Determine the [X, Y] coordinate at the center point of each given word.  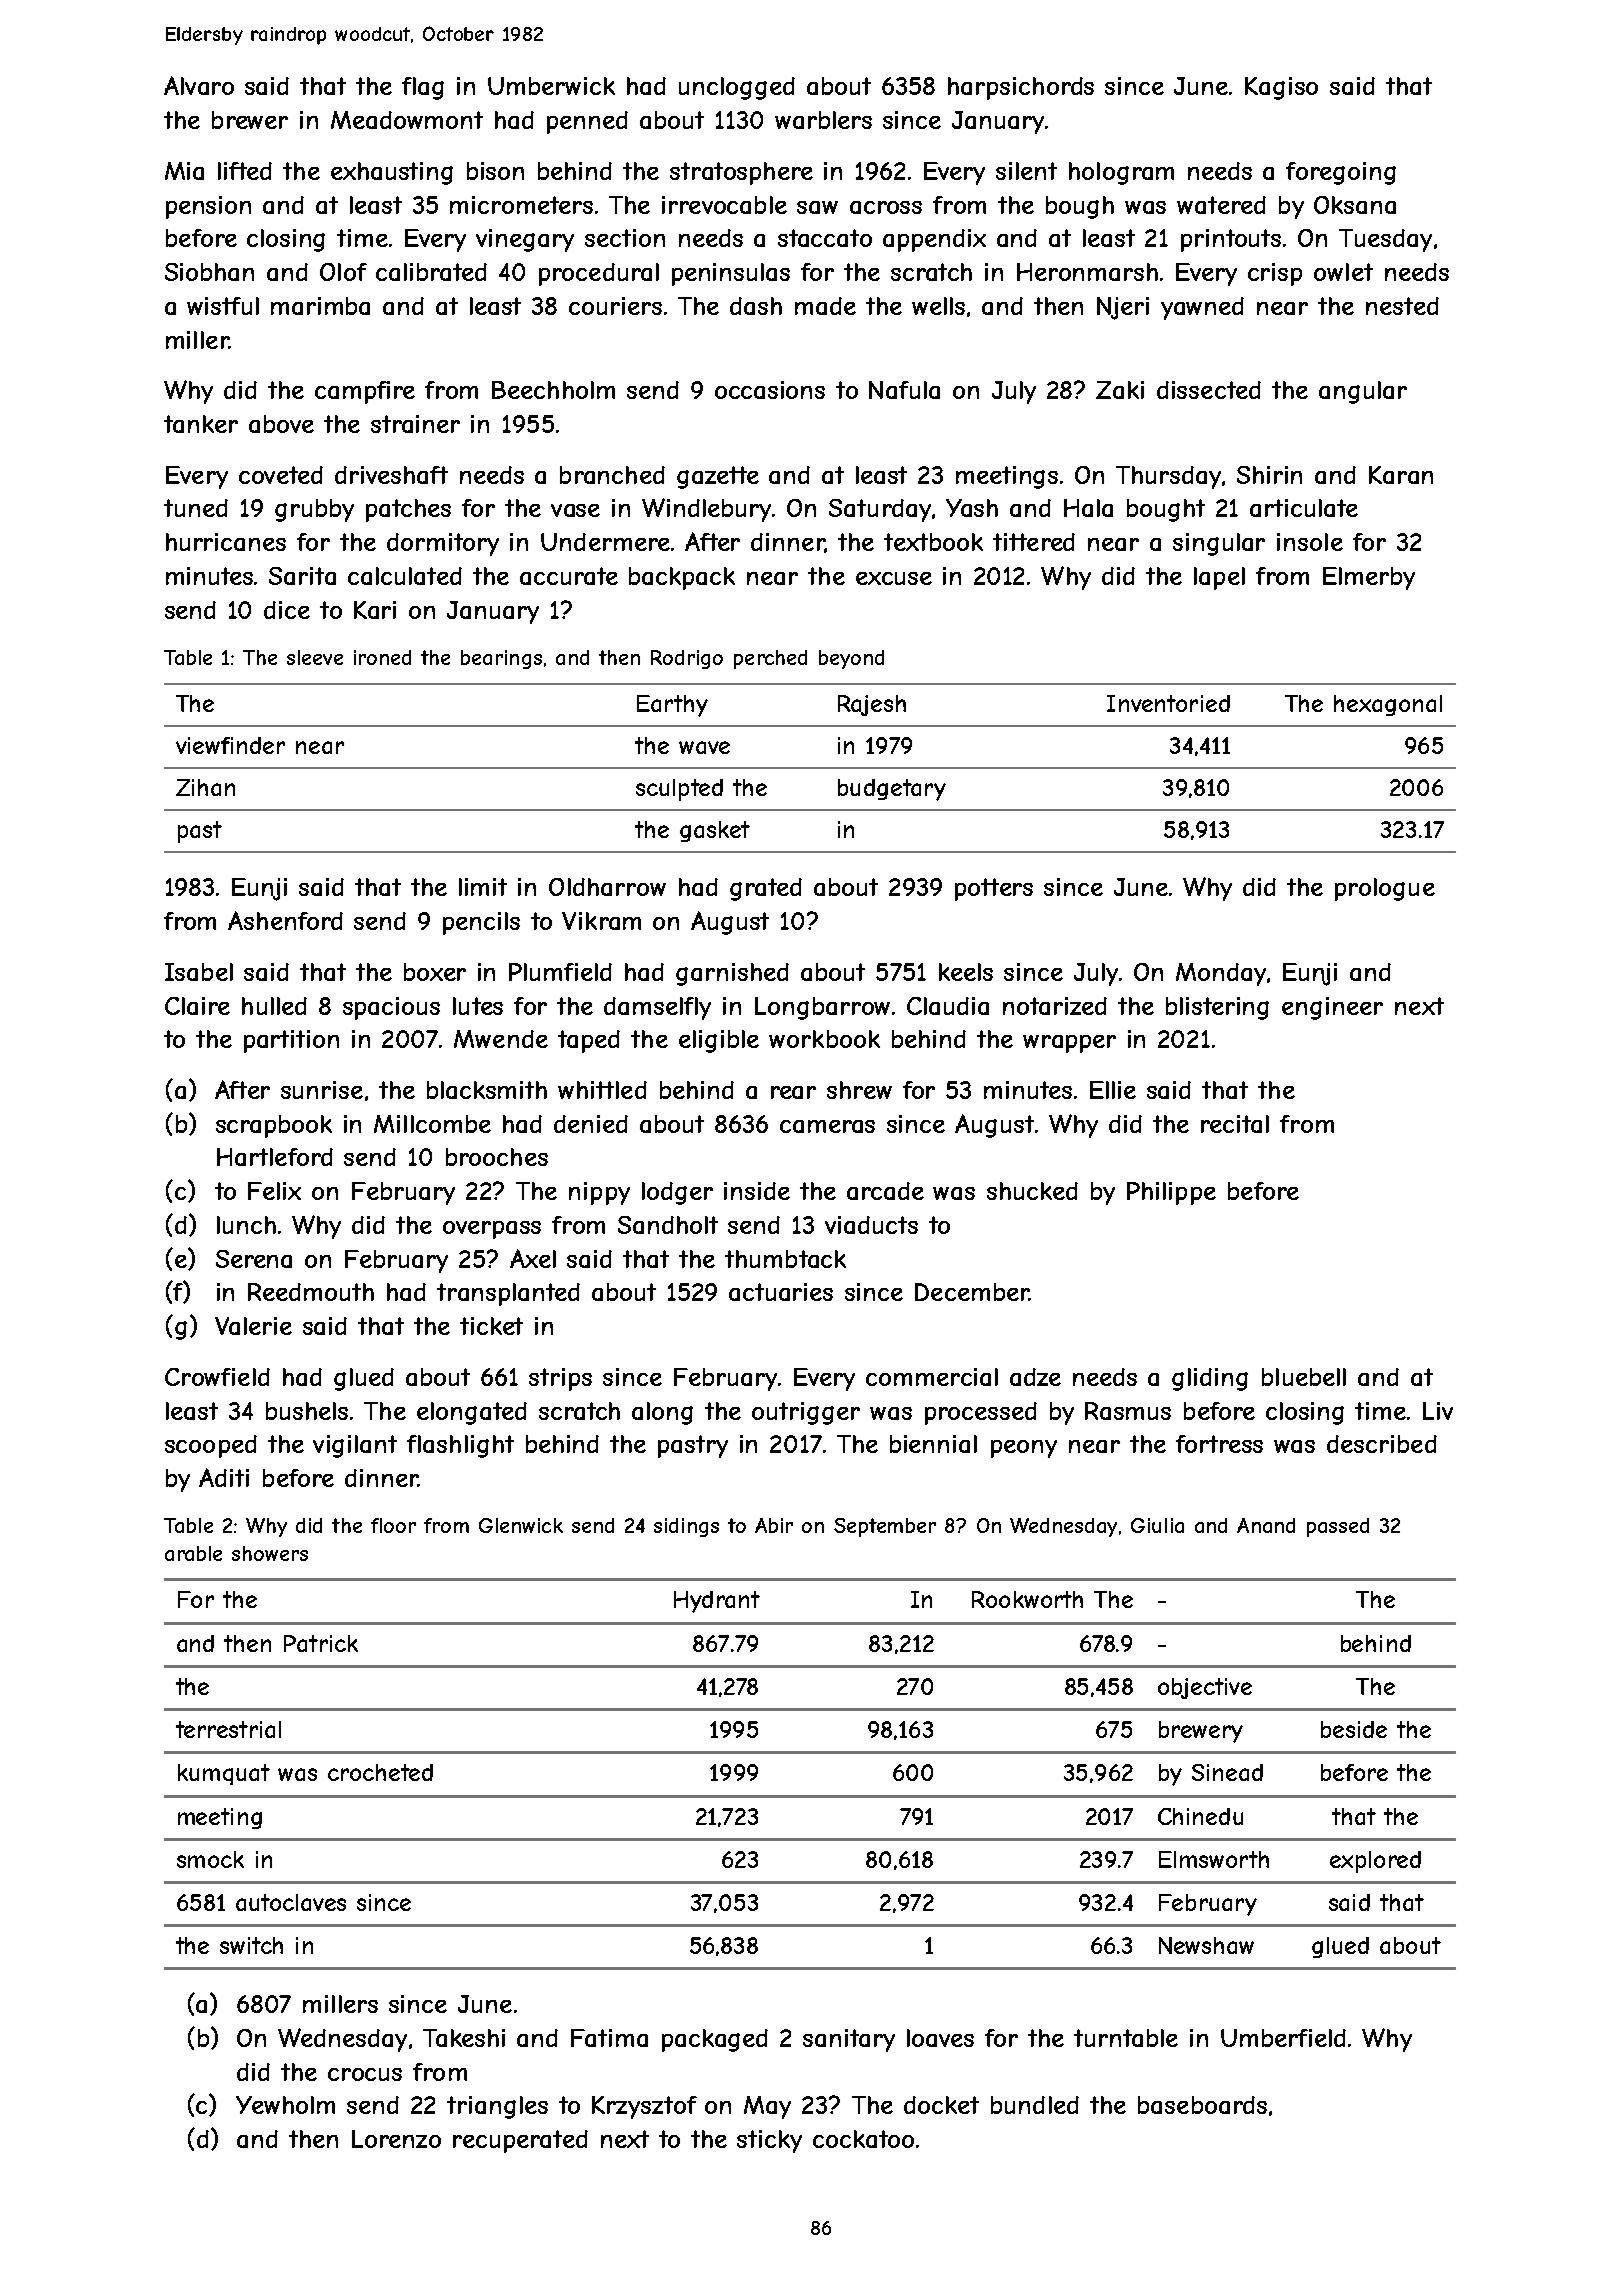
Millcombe [432, 1124]
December [972, 1292]
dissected [1209, 390]
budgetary [892, 790]
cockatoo [863, 2139]
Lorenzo [396, 2139]
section [625, 238]
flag [423, 88]
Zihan [205, 787]
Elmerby [1369, 578]
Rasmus [1128, 1411]
